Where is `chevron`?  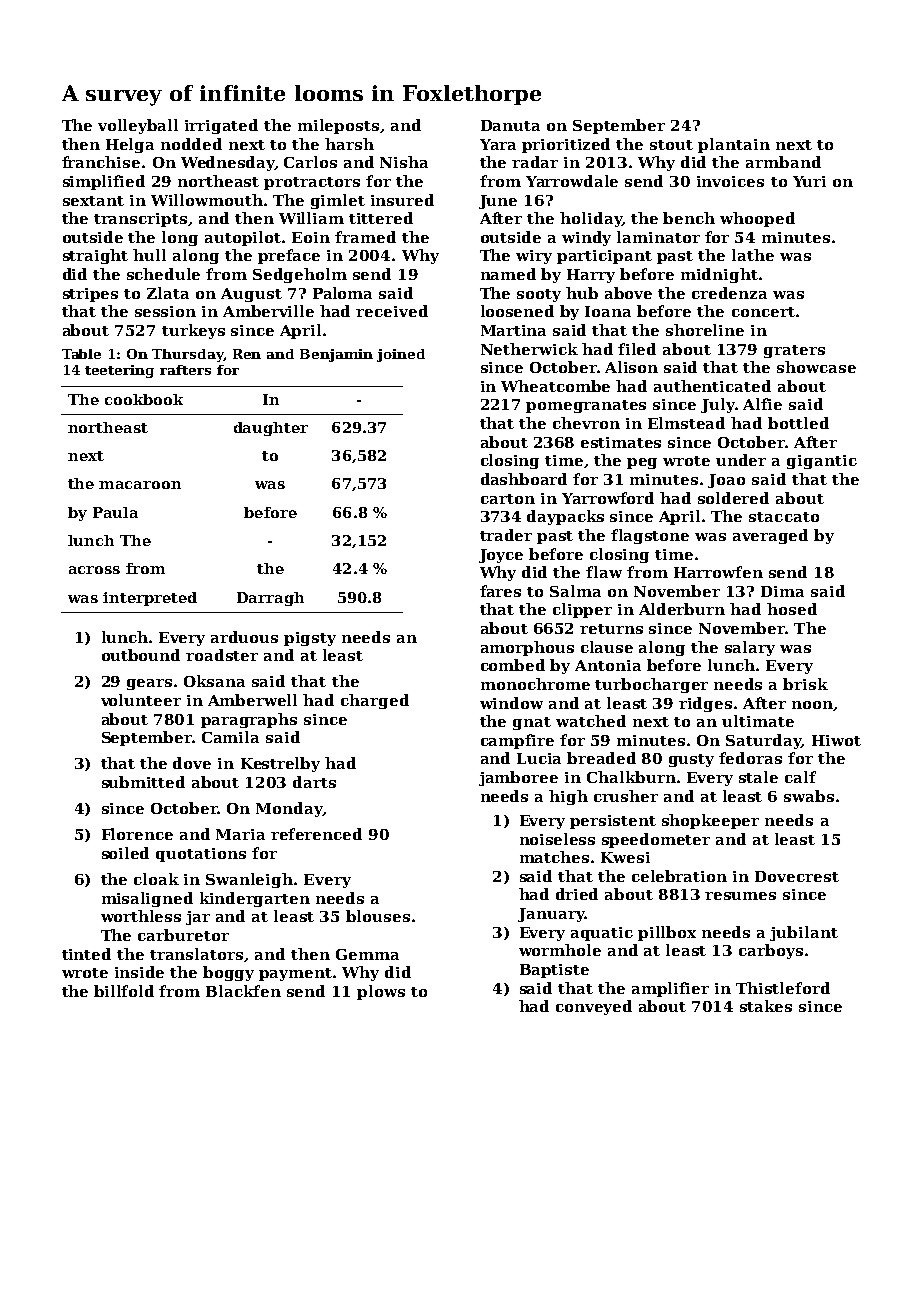 chevron is located at coordinates (586, 423).
